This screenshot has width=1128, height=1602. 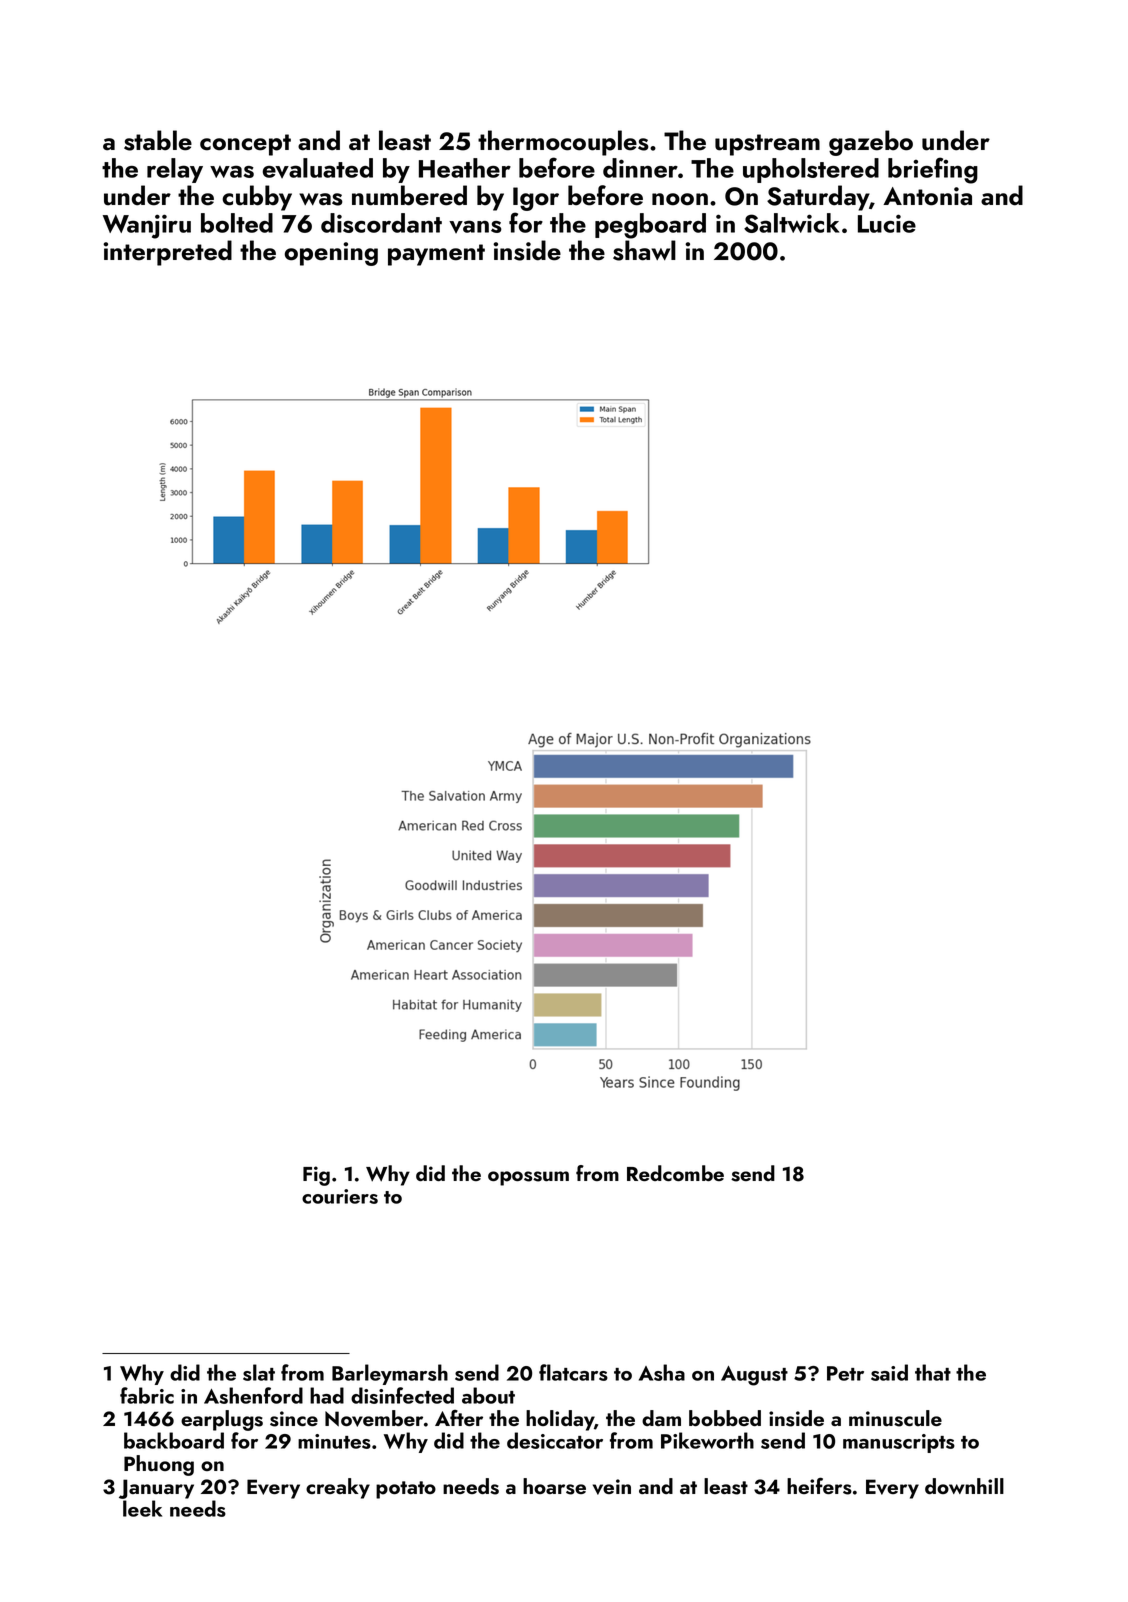 I want to click on couriers, so click(x=340, y=1196).
